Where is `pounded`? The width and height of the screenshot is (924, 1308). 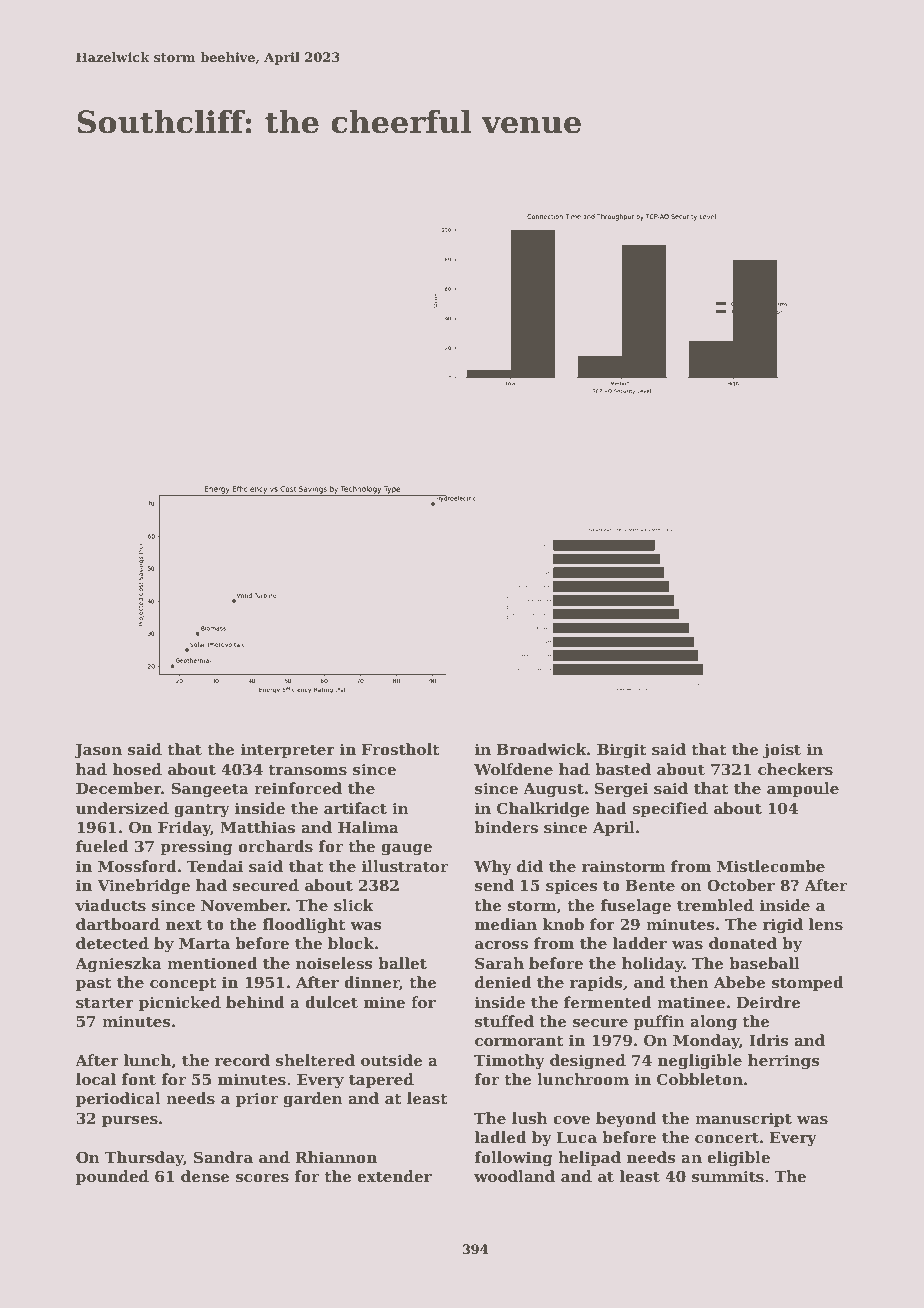
pounded is located at coordinates (112, 1177).
